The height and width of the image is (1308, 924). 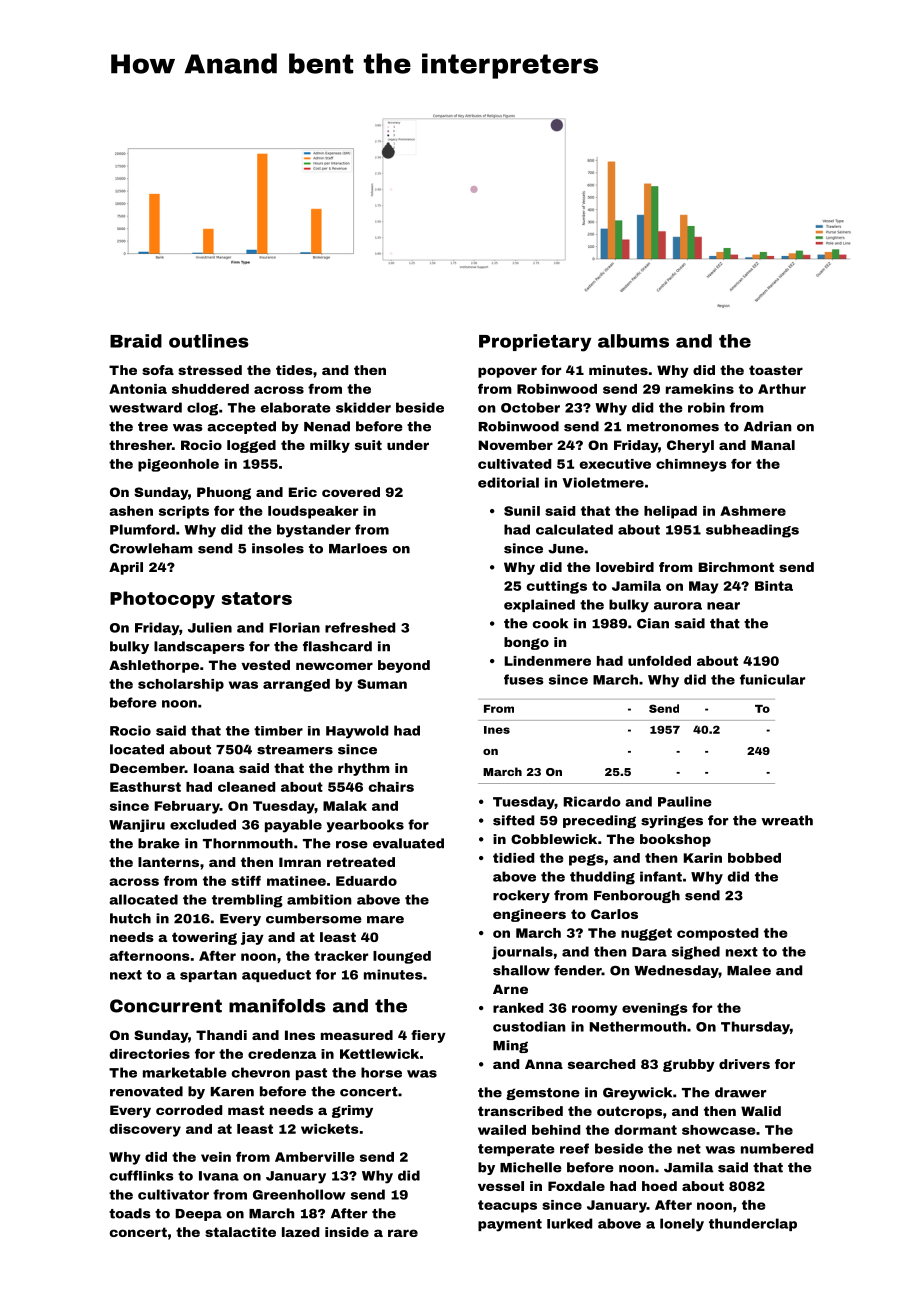 What do you see at coordinates (136, 341) in the image?
I see `Braid` at bounding box center [136, 341].
